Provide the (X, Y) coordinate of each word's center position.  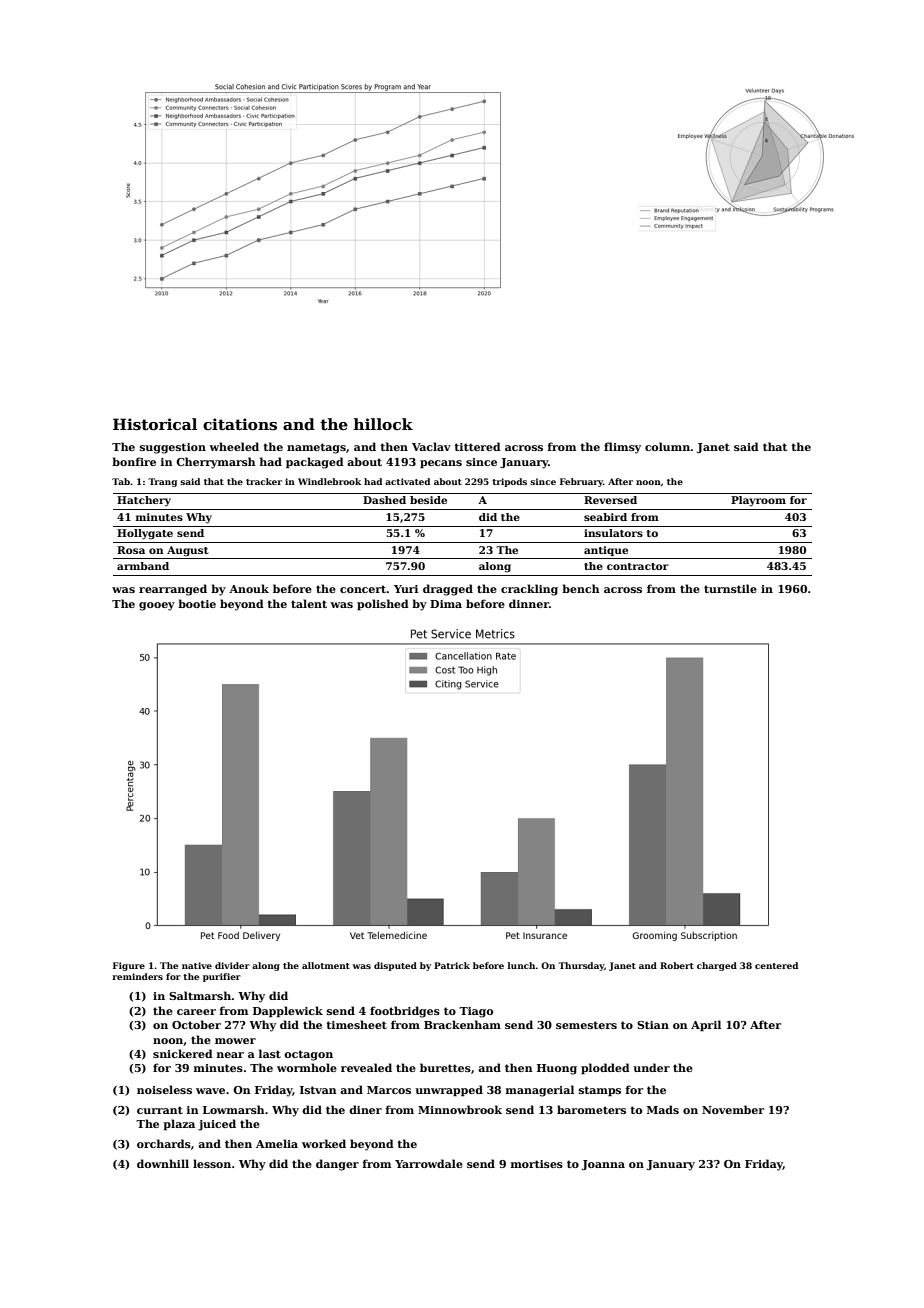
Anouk (249, 588)
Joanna (603, 1165)
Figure (129, 966)
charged (717, 966)
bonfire (134, 461)
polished (383, 604)
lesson (212, 1163)
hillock (383, 424)
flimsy (622, 448)
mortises (537, 1164)
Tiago (476, 1012)
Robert (677, 965)
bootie (197, 603)
